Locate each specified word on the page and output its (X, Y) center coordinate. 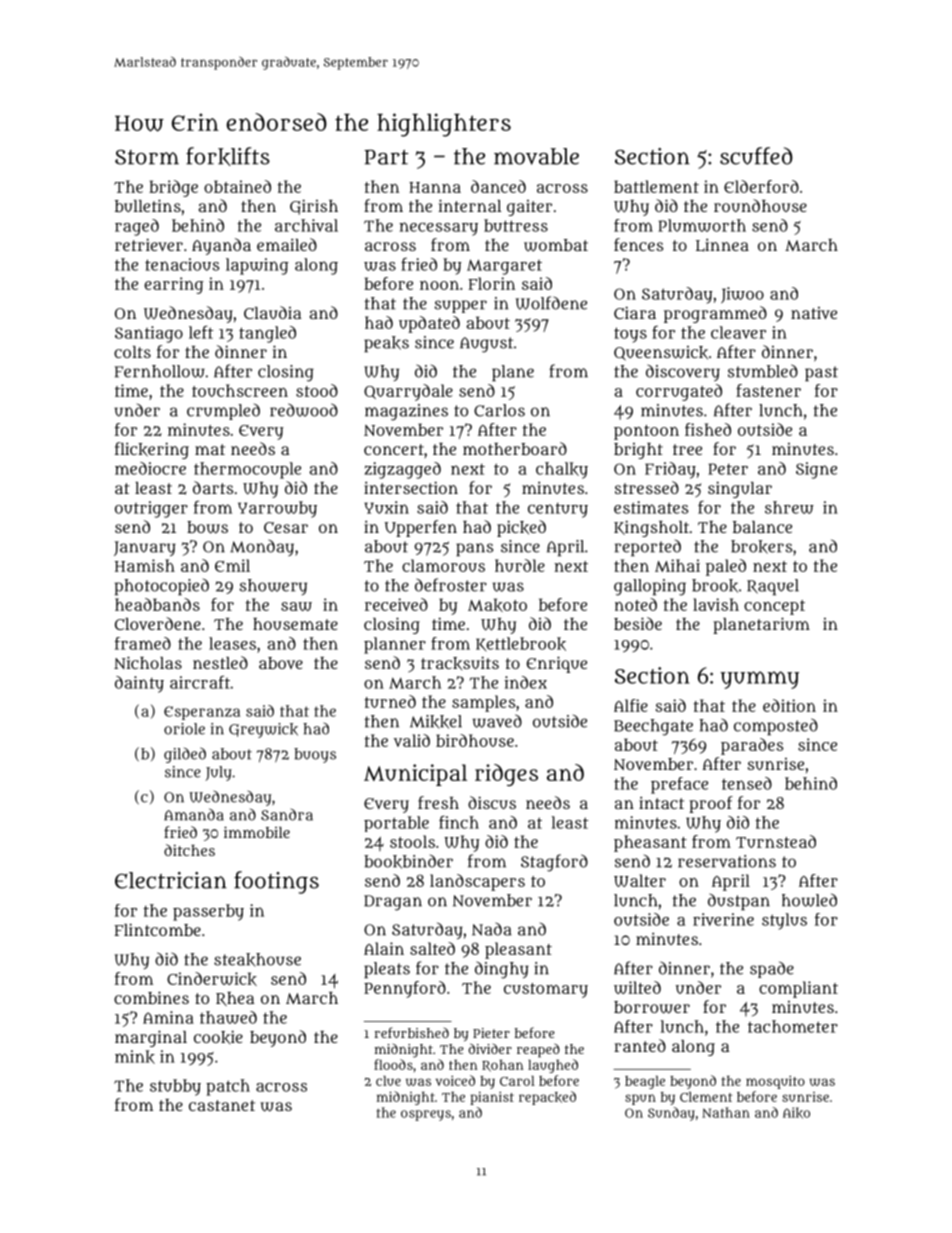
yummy (760, 680)
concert (394, 449)
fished (708, 429)
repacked (547, 1098)
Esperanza (202, 713)
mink (135, 1057)
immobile (257, 832)
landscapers (477, 882)
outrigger (151, 509)
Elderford (761, 186)
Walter (640, 880)
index (525, 682)
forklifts (228, 156)
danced (498, 186)
